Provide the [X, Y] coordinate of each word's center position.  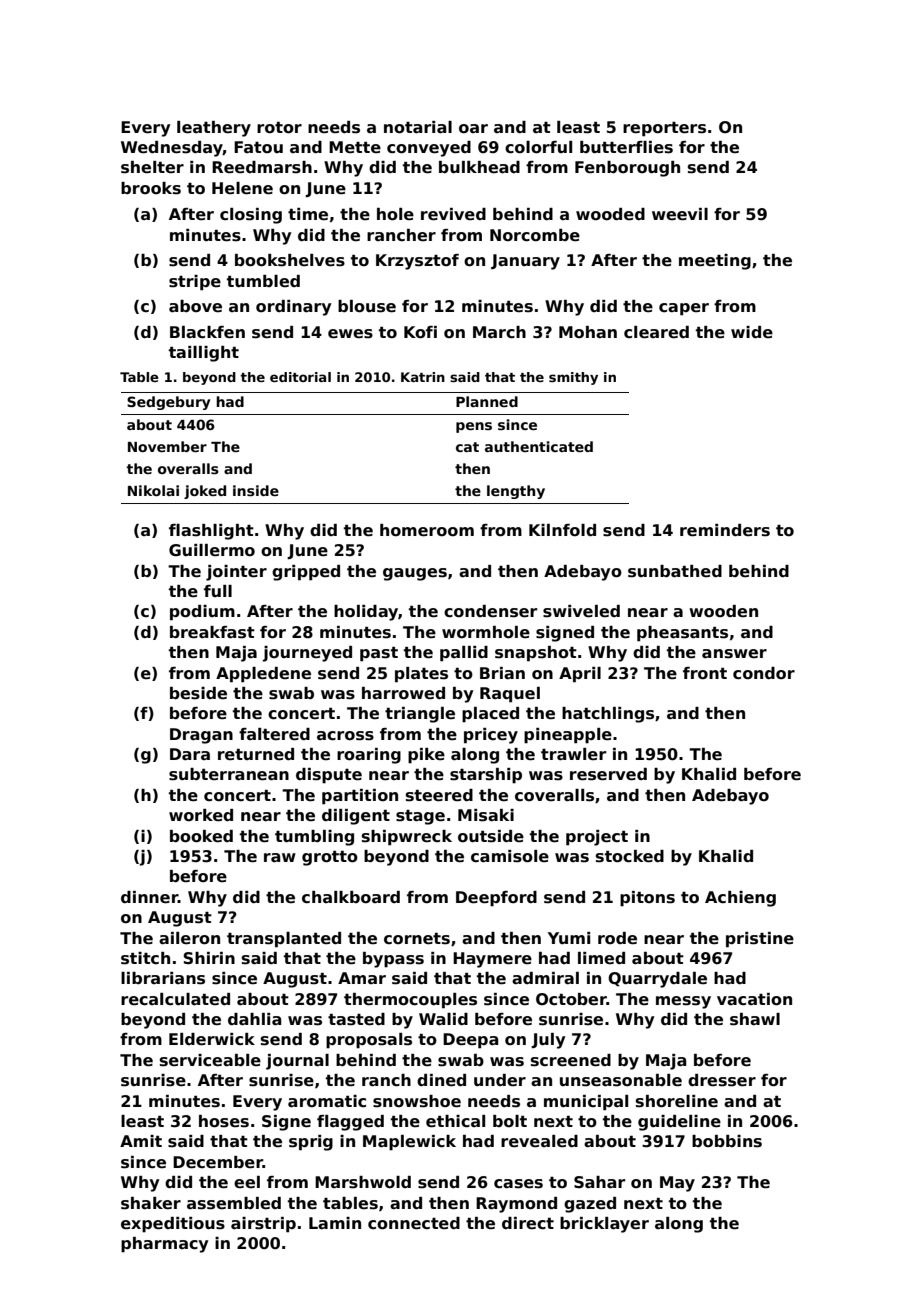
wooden [723, 611]
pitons [647, 899]
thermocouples [410, 1001]
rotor [279, 128]
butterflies [626, 147]
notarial [418, 127]
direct [528, 1223]
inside [256, 490]
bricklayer [604, 1225]
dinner [149, 897]
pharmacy [164, 1245]
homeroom [427, 530]
